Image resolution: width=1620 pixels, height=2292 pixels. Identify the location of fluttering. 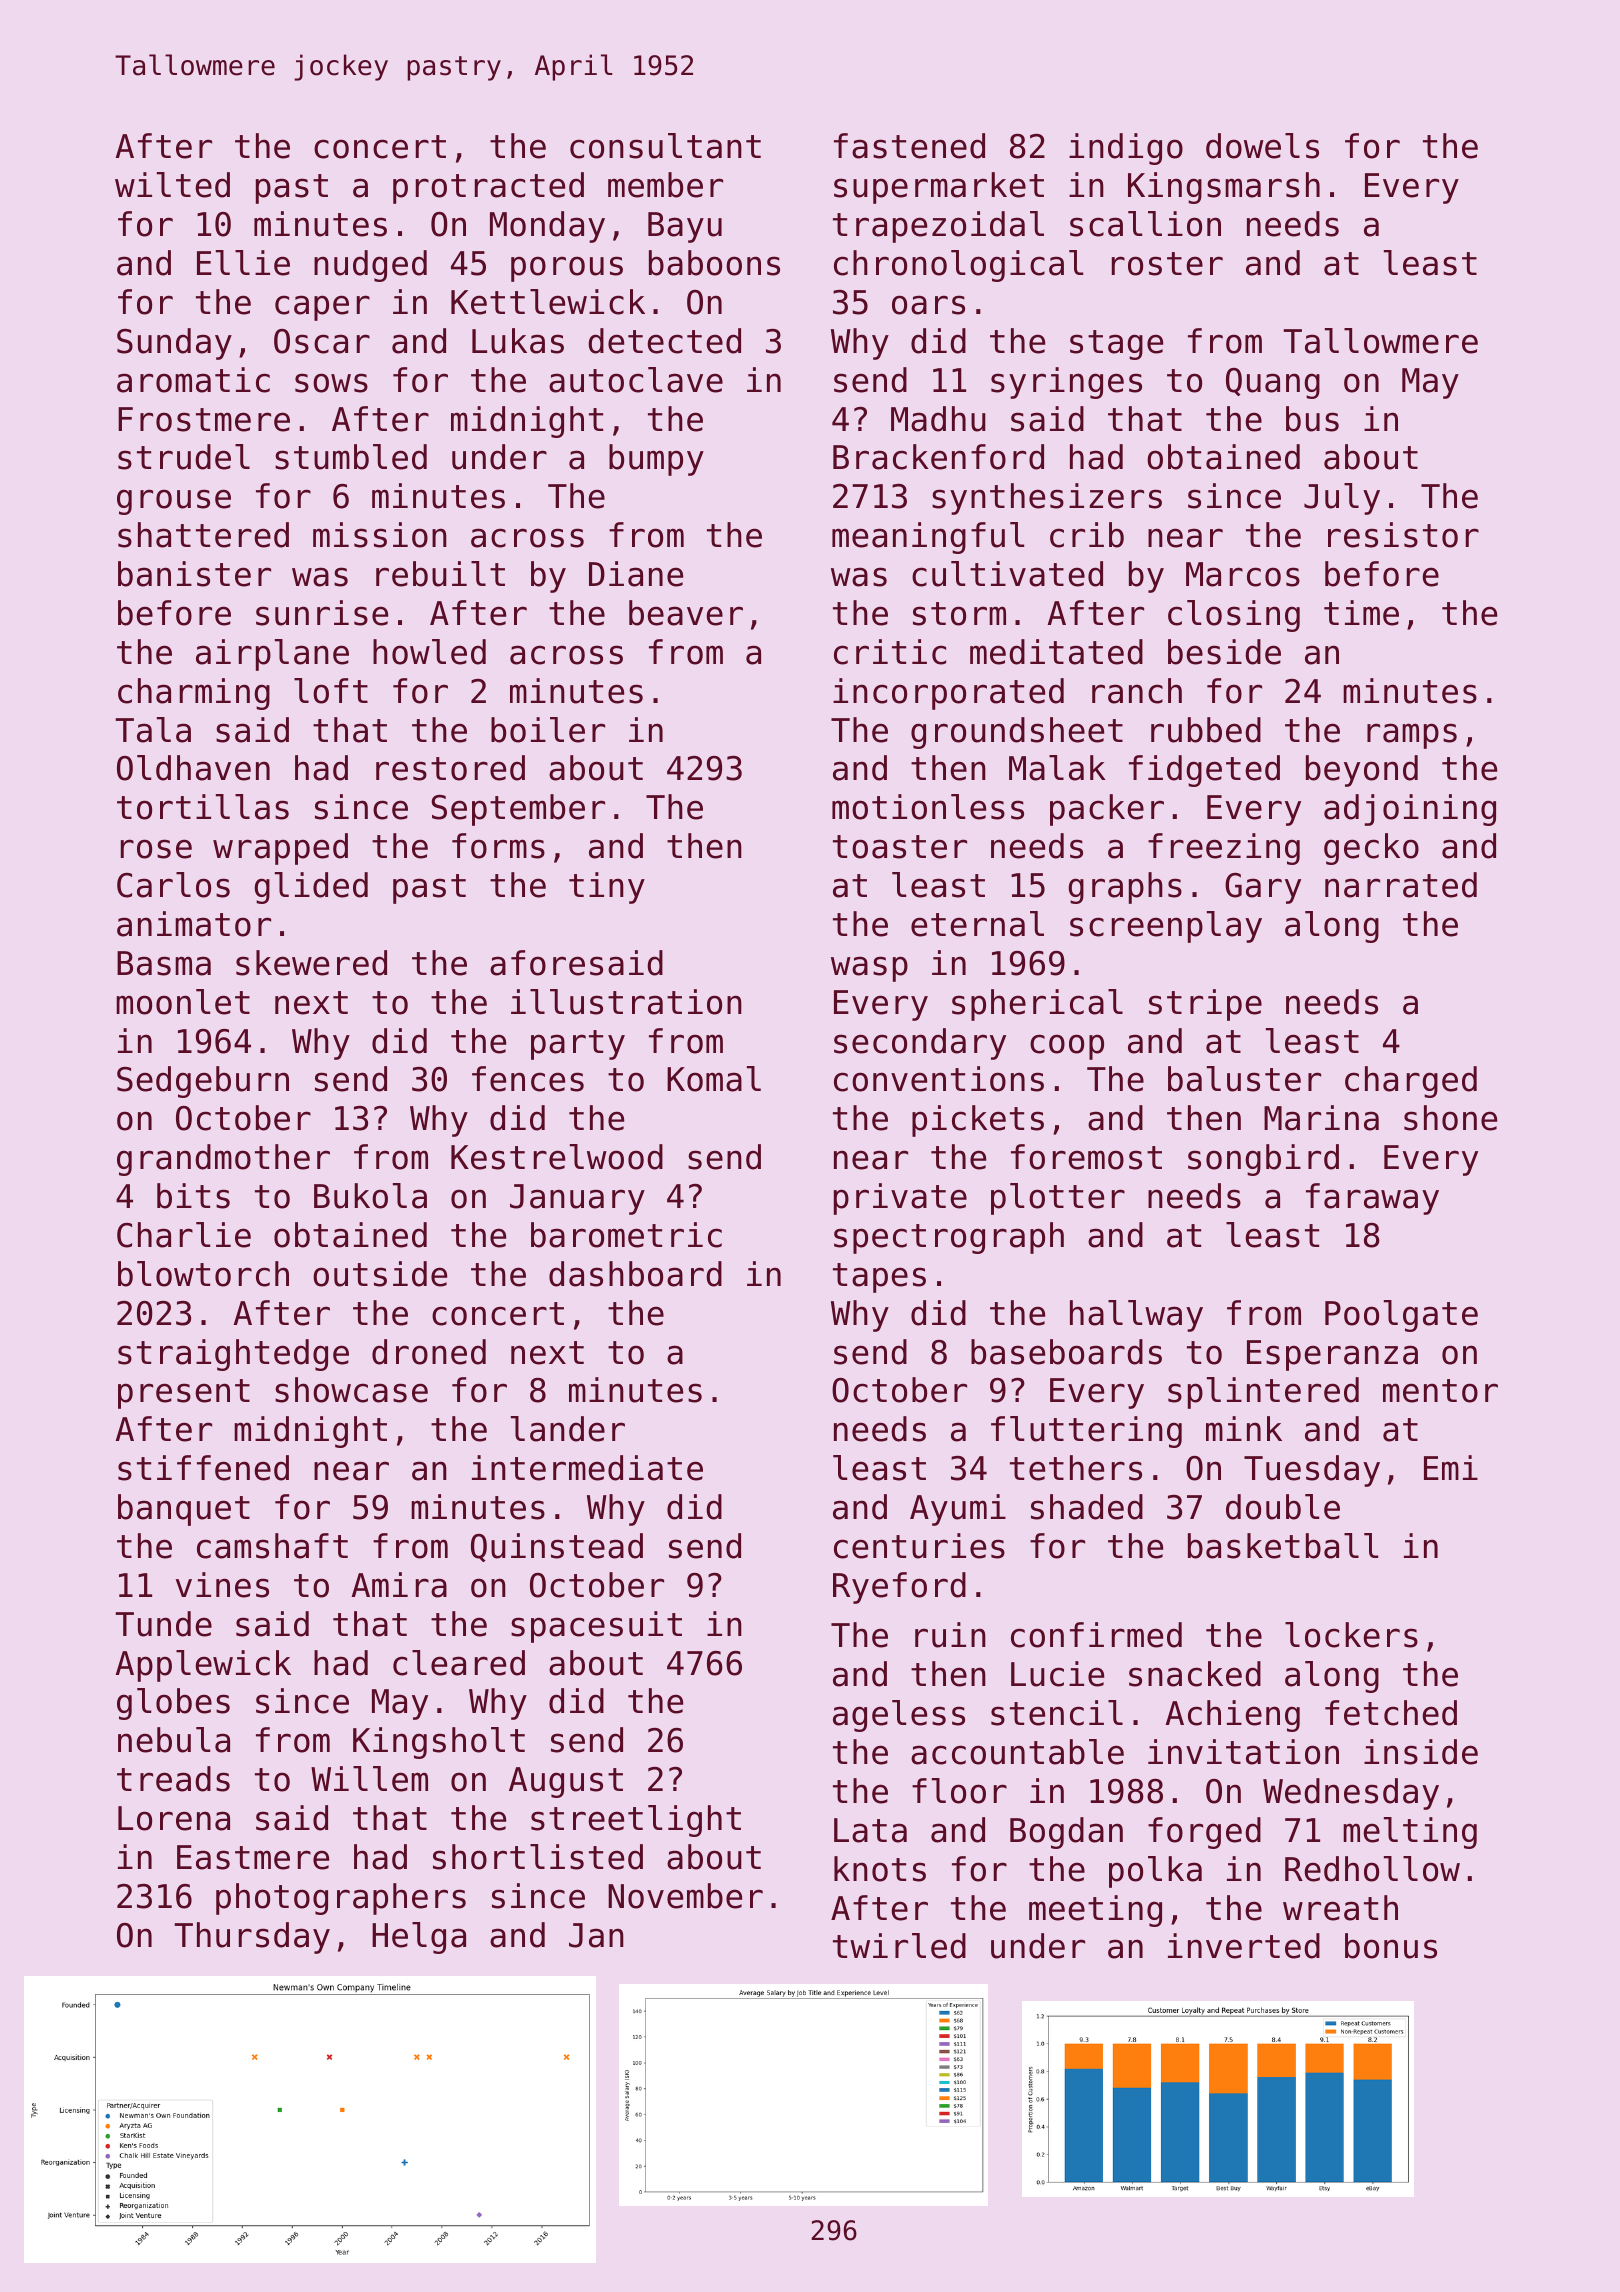
(1086, 1432).
